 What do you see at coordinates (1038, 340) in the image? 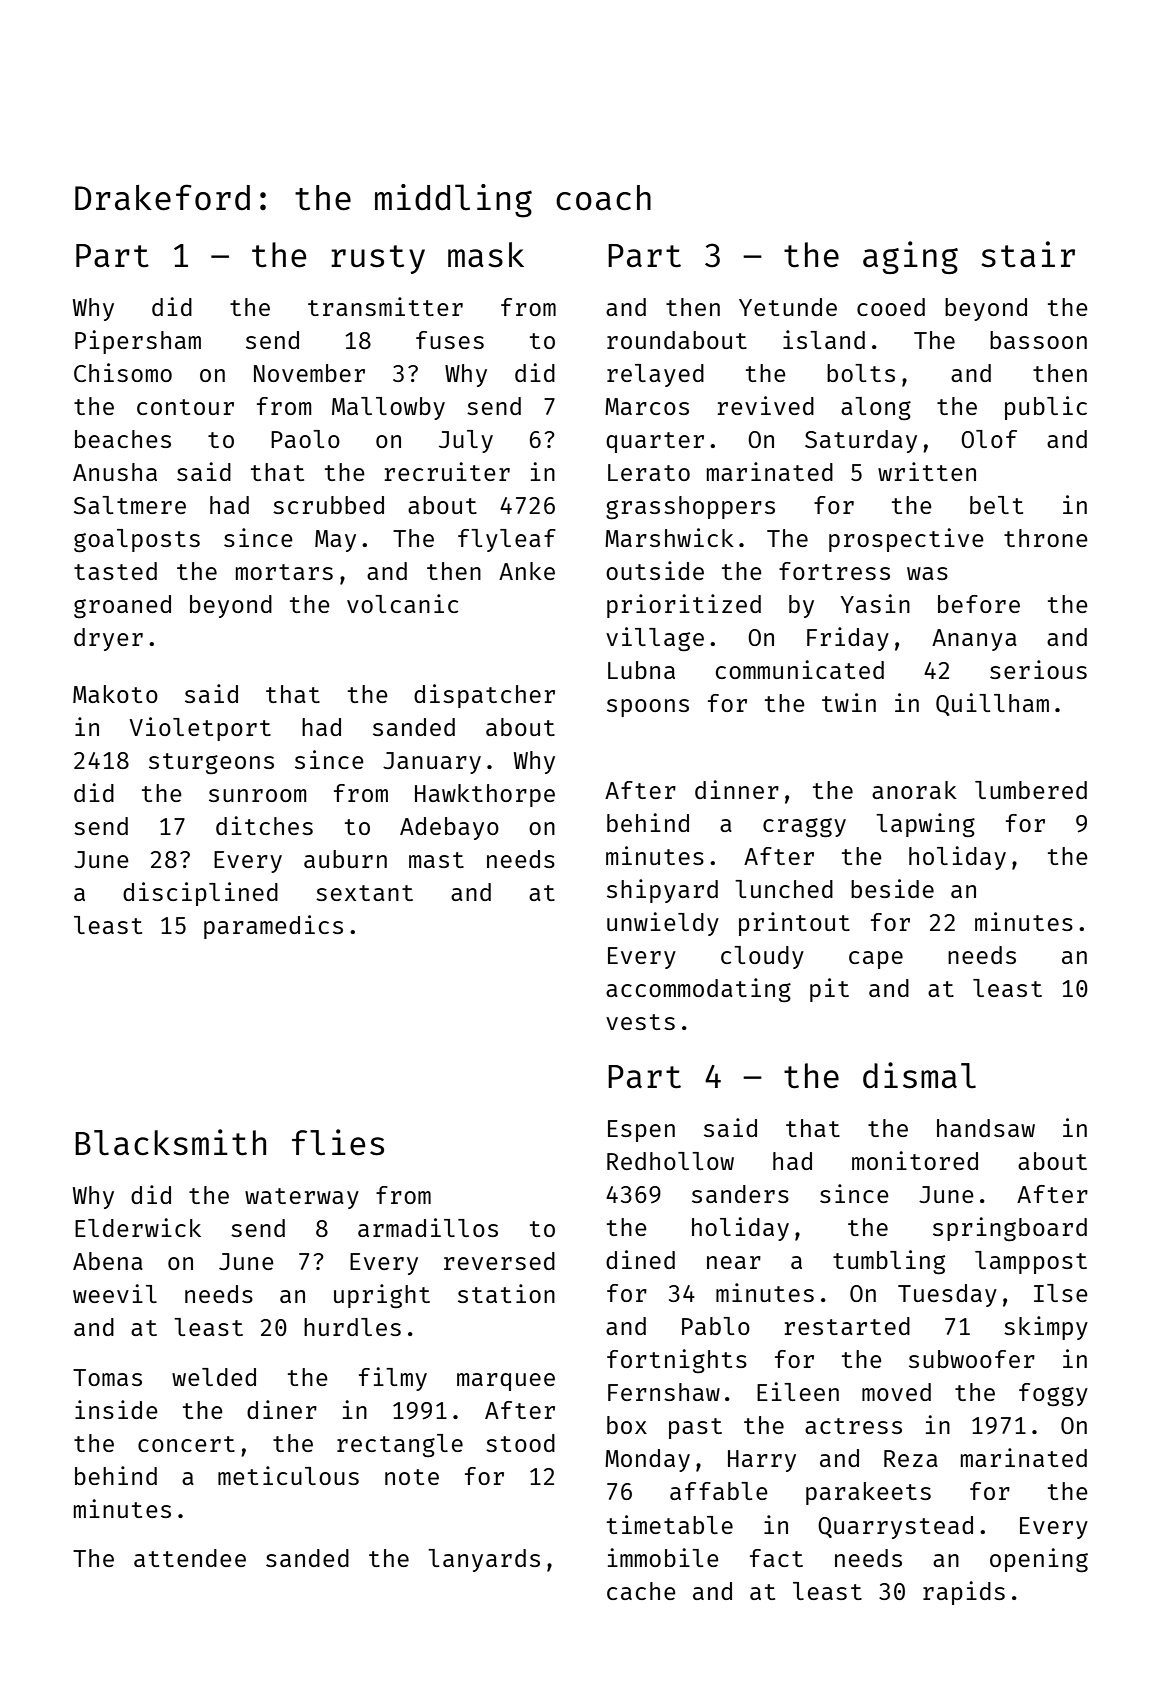
I see `bassoon` at bounding box center [1038, 340].
